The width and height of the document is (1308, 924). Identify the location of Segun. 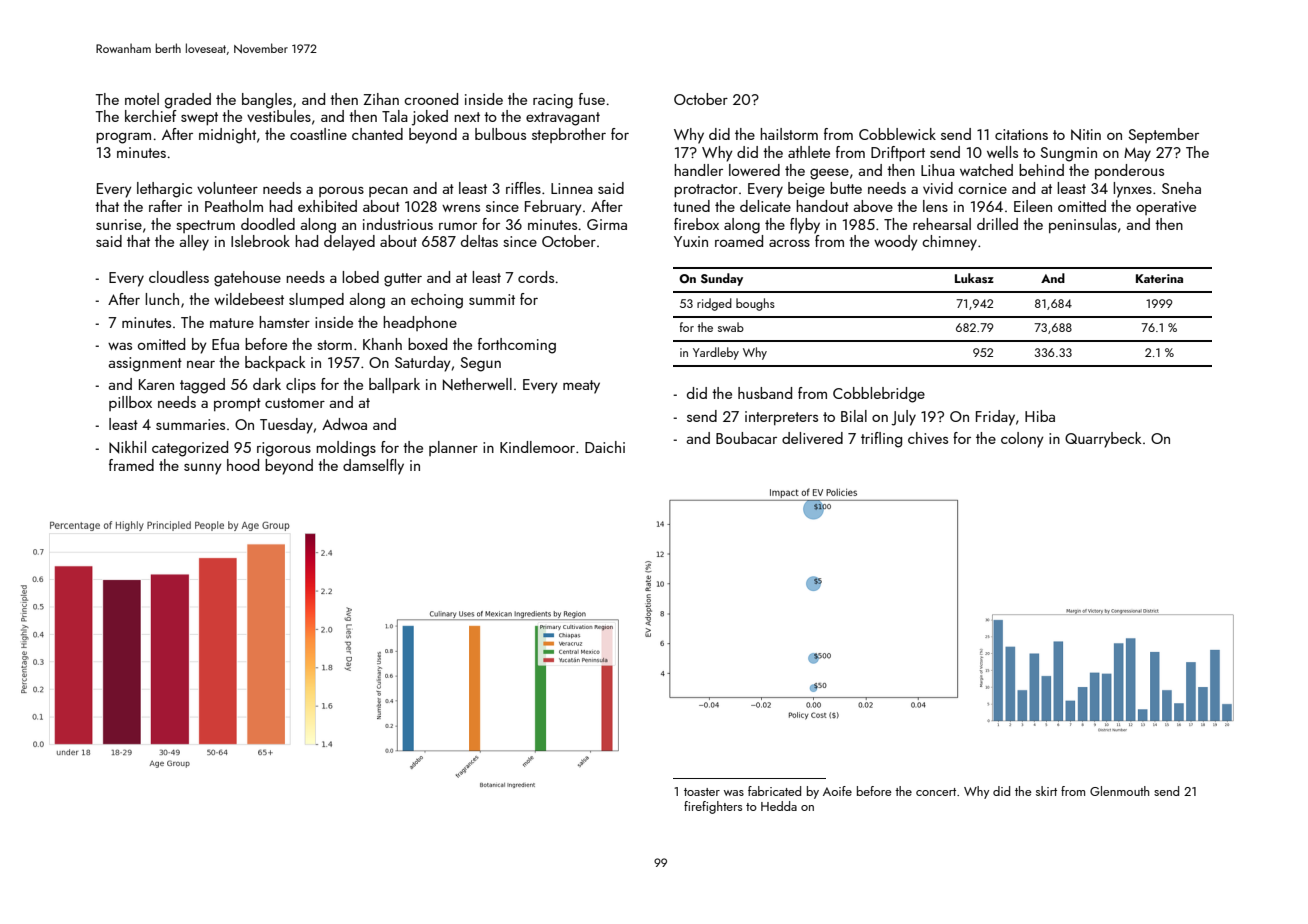
(480, 364).
